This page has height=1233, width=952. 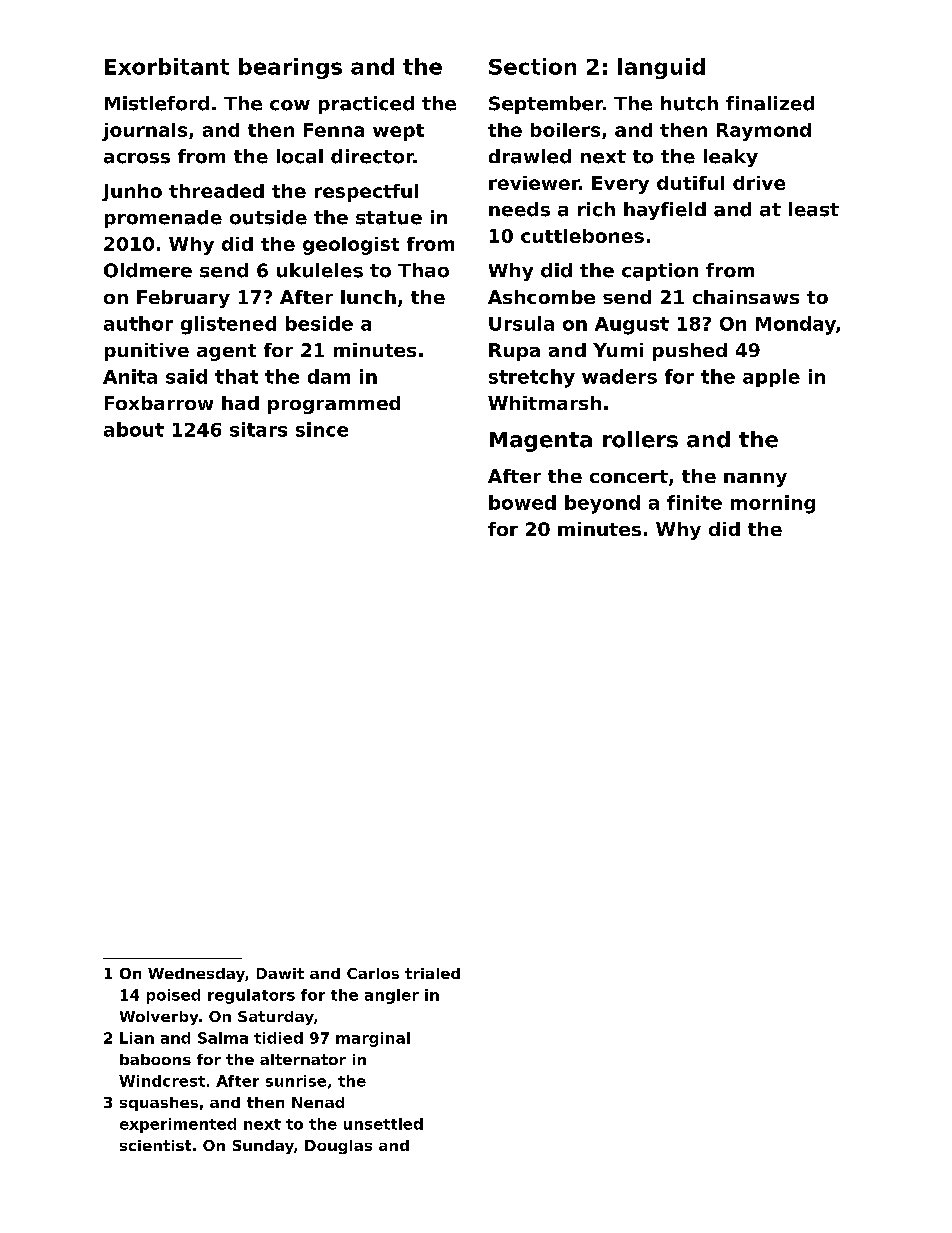 I want to click on languid, so click(x=661, y=68).
